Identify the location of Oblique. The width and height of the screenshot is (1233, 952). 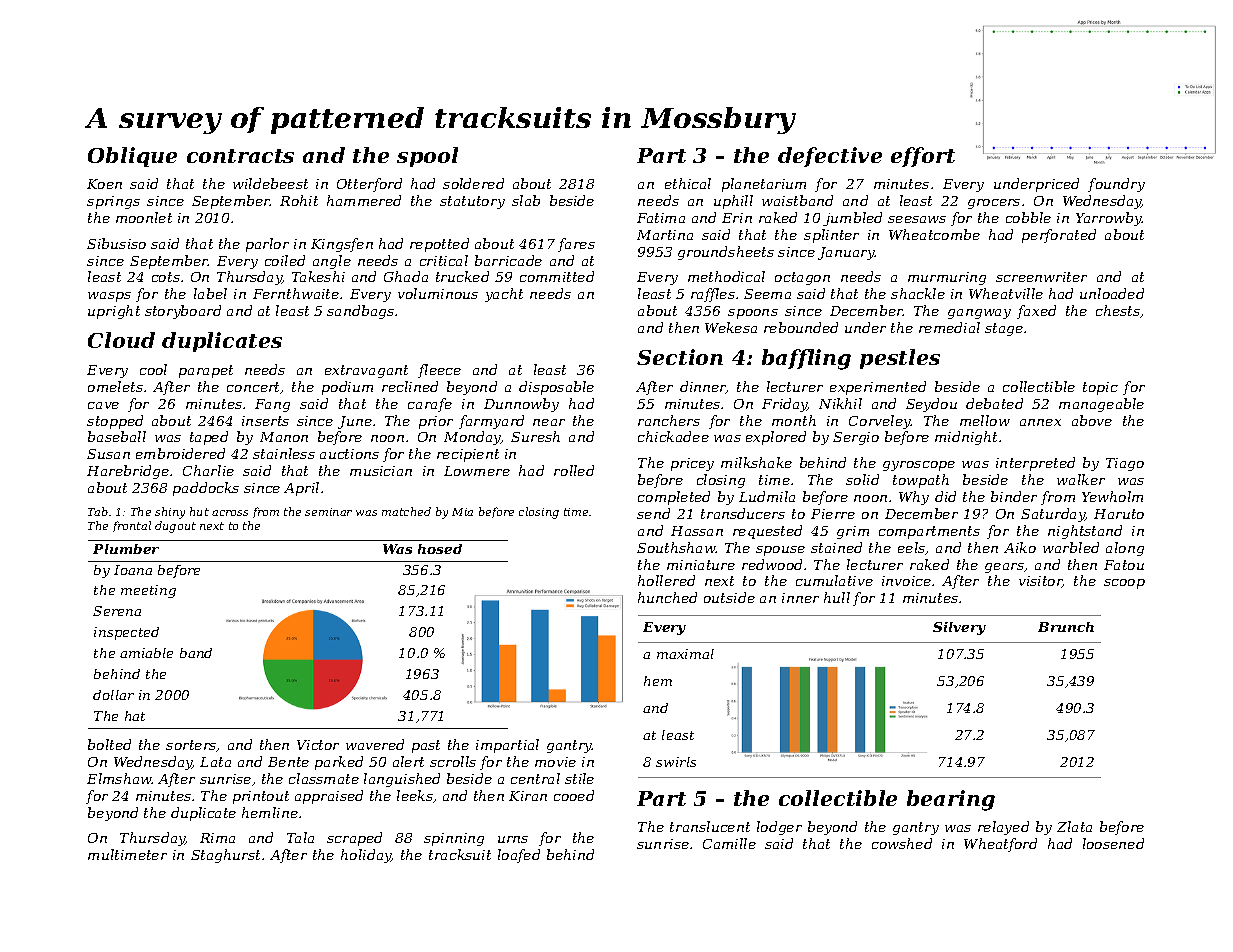
(132, 157).
